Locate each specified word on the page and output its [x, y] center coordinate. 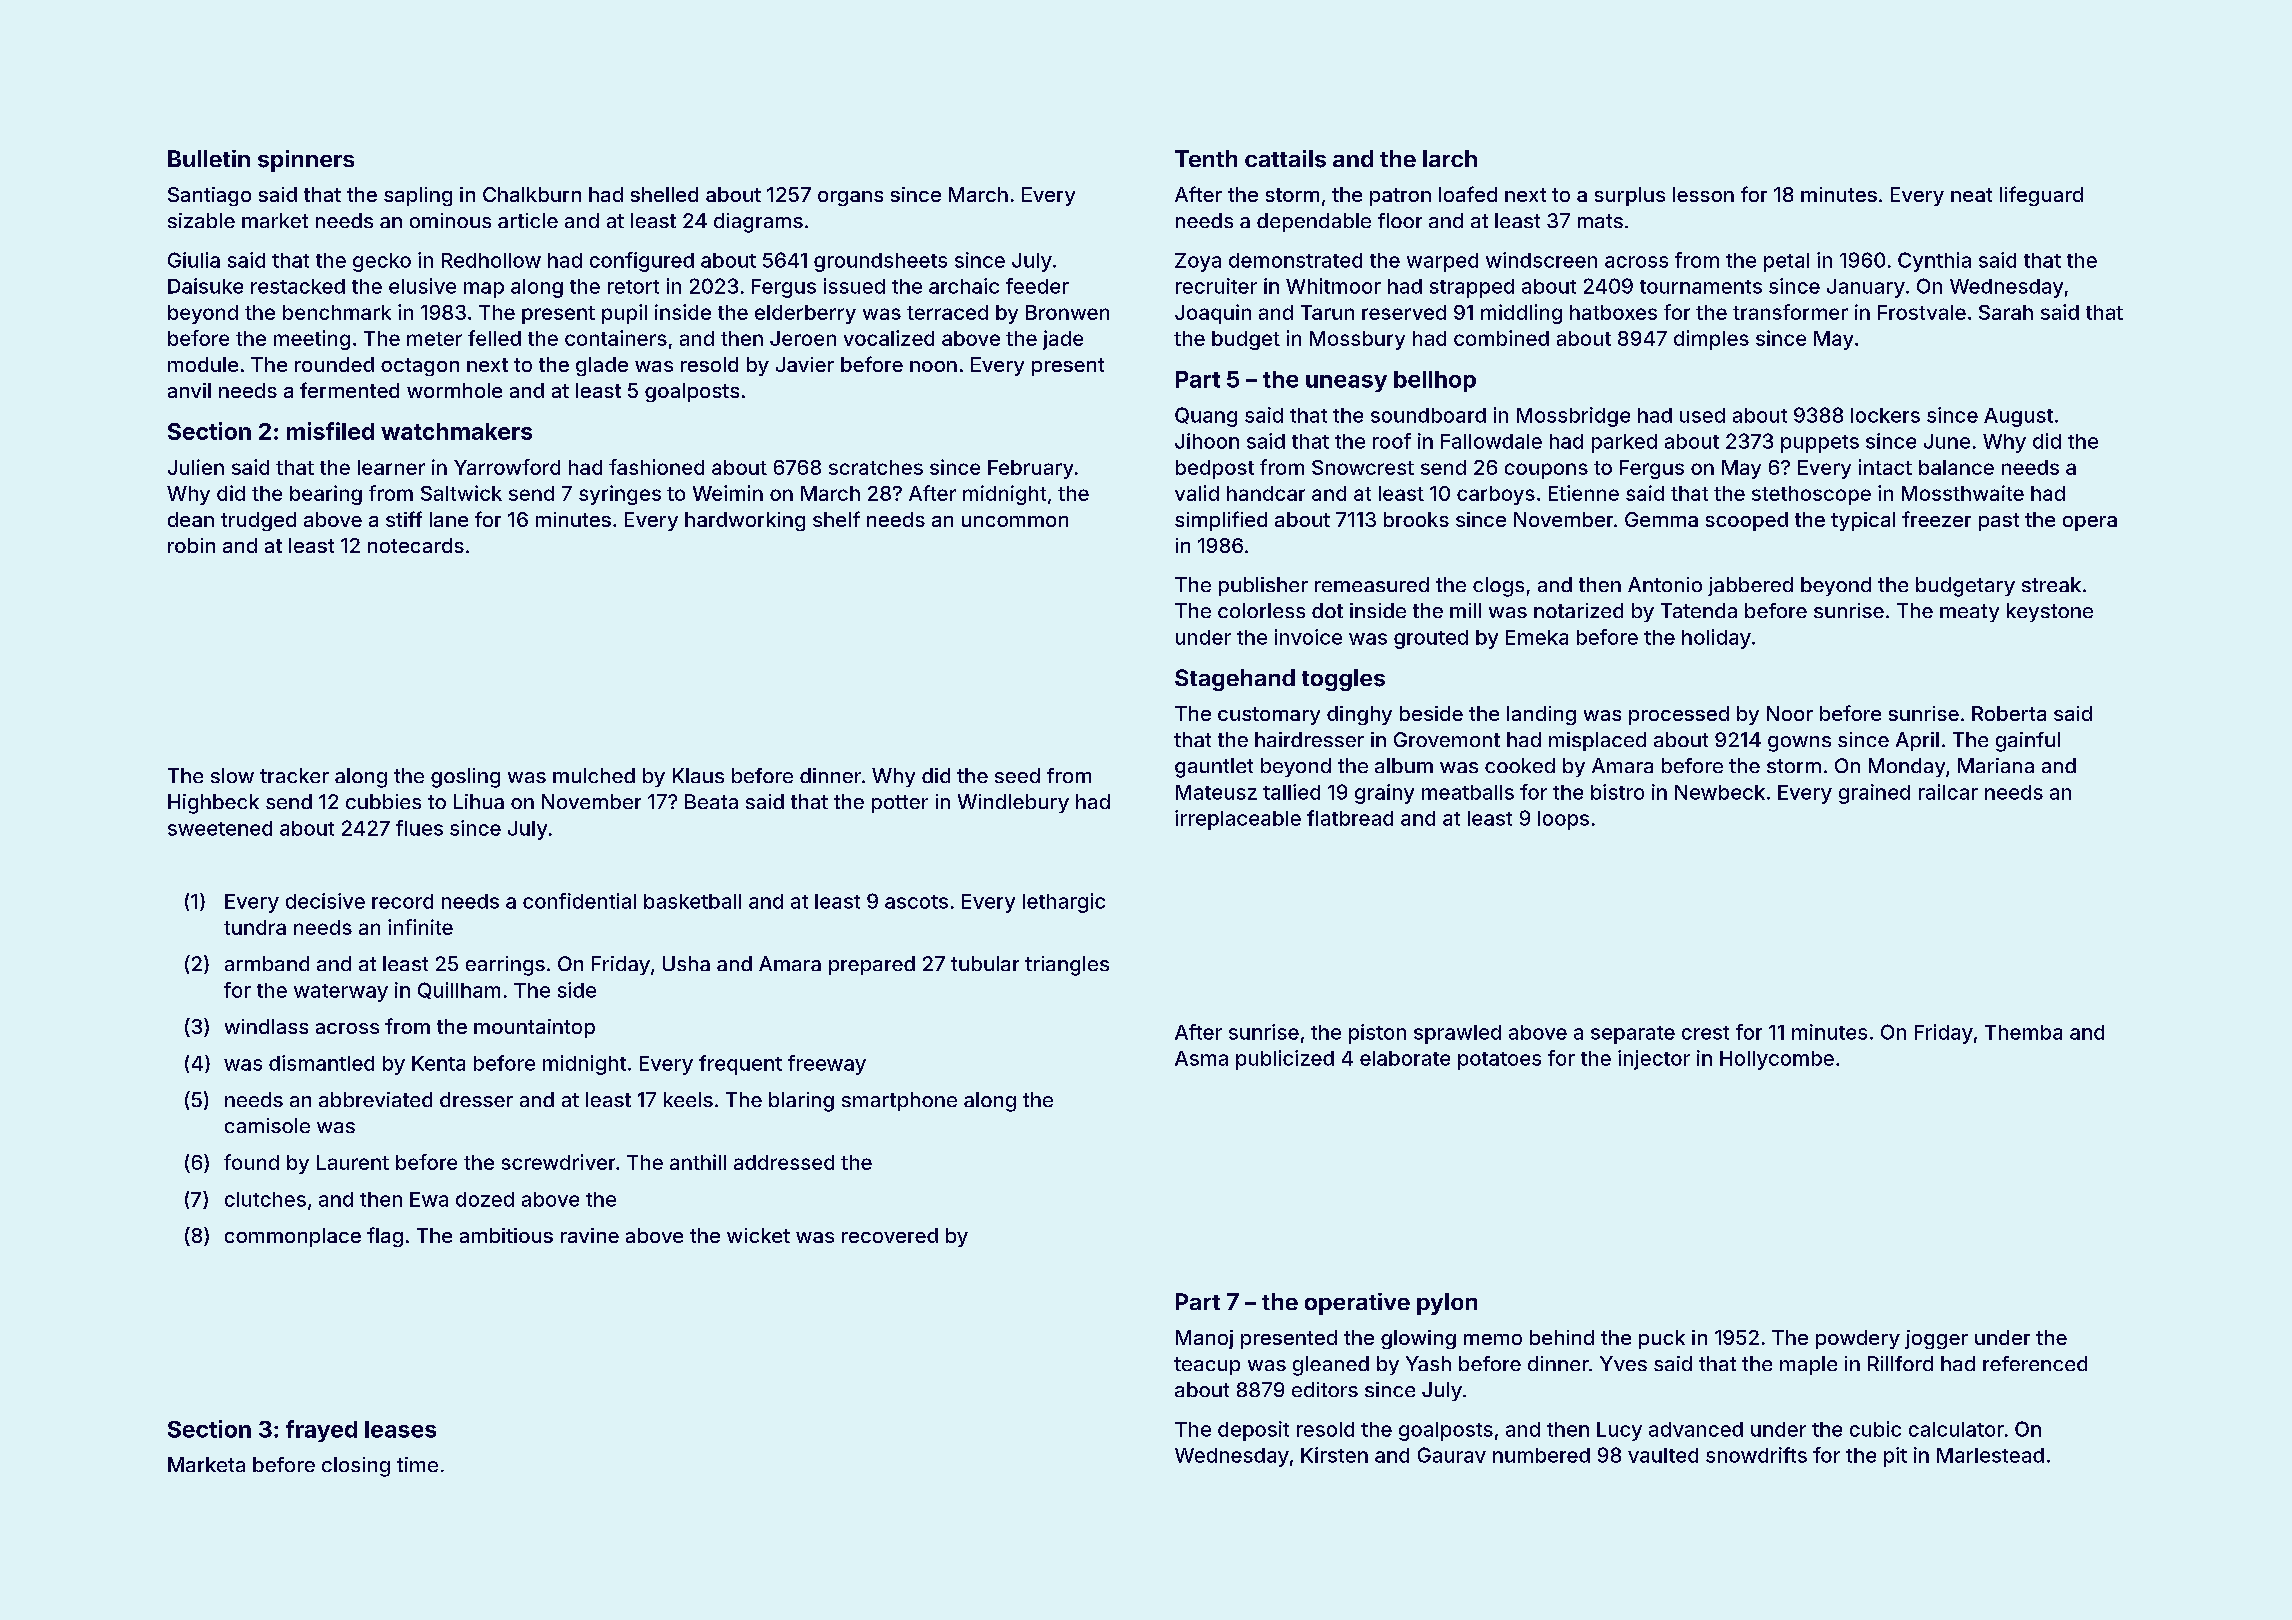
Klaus [698, 775]
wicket [758, 1235]
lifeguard [2041, 196]
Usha [686, 963]
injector [1654, 1060]
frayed [321, 1431]
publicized [1285, 1060]
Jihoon [1207, 441]
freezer [1936, 519]
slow [232, 775]
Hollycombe [1777, 1060]
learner [391, 467]
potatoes [1499, 1061]
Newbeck [1720, 792]
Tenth [1206, 158]
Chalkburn [532, 194]
